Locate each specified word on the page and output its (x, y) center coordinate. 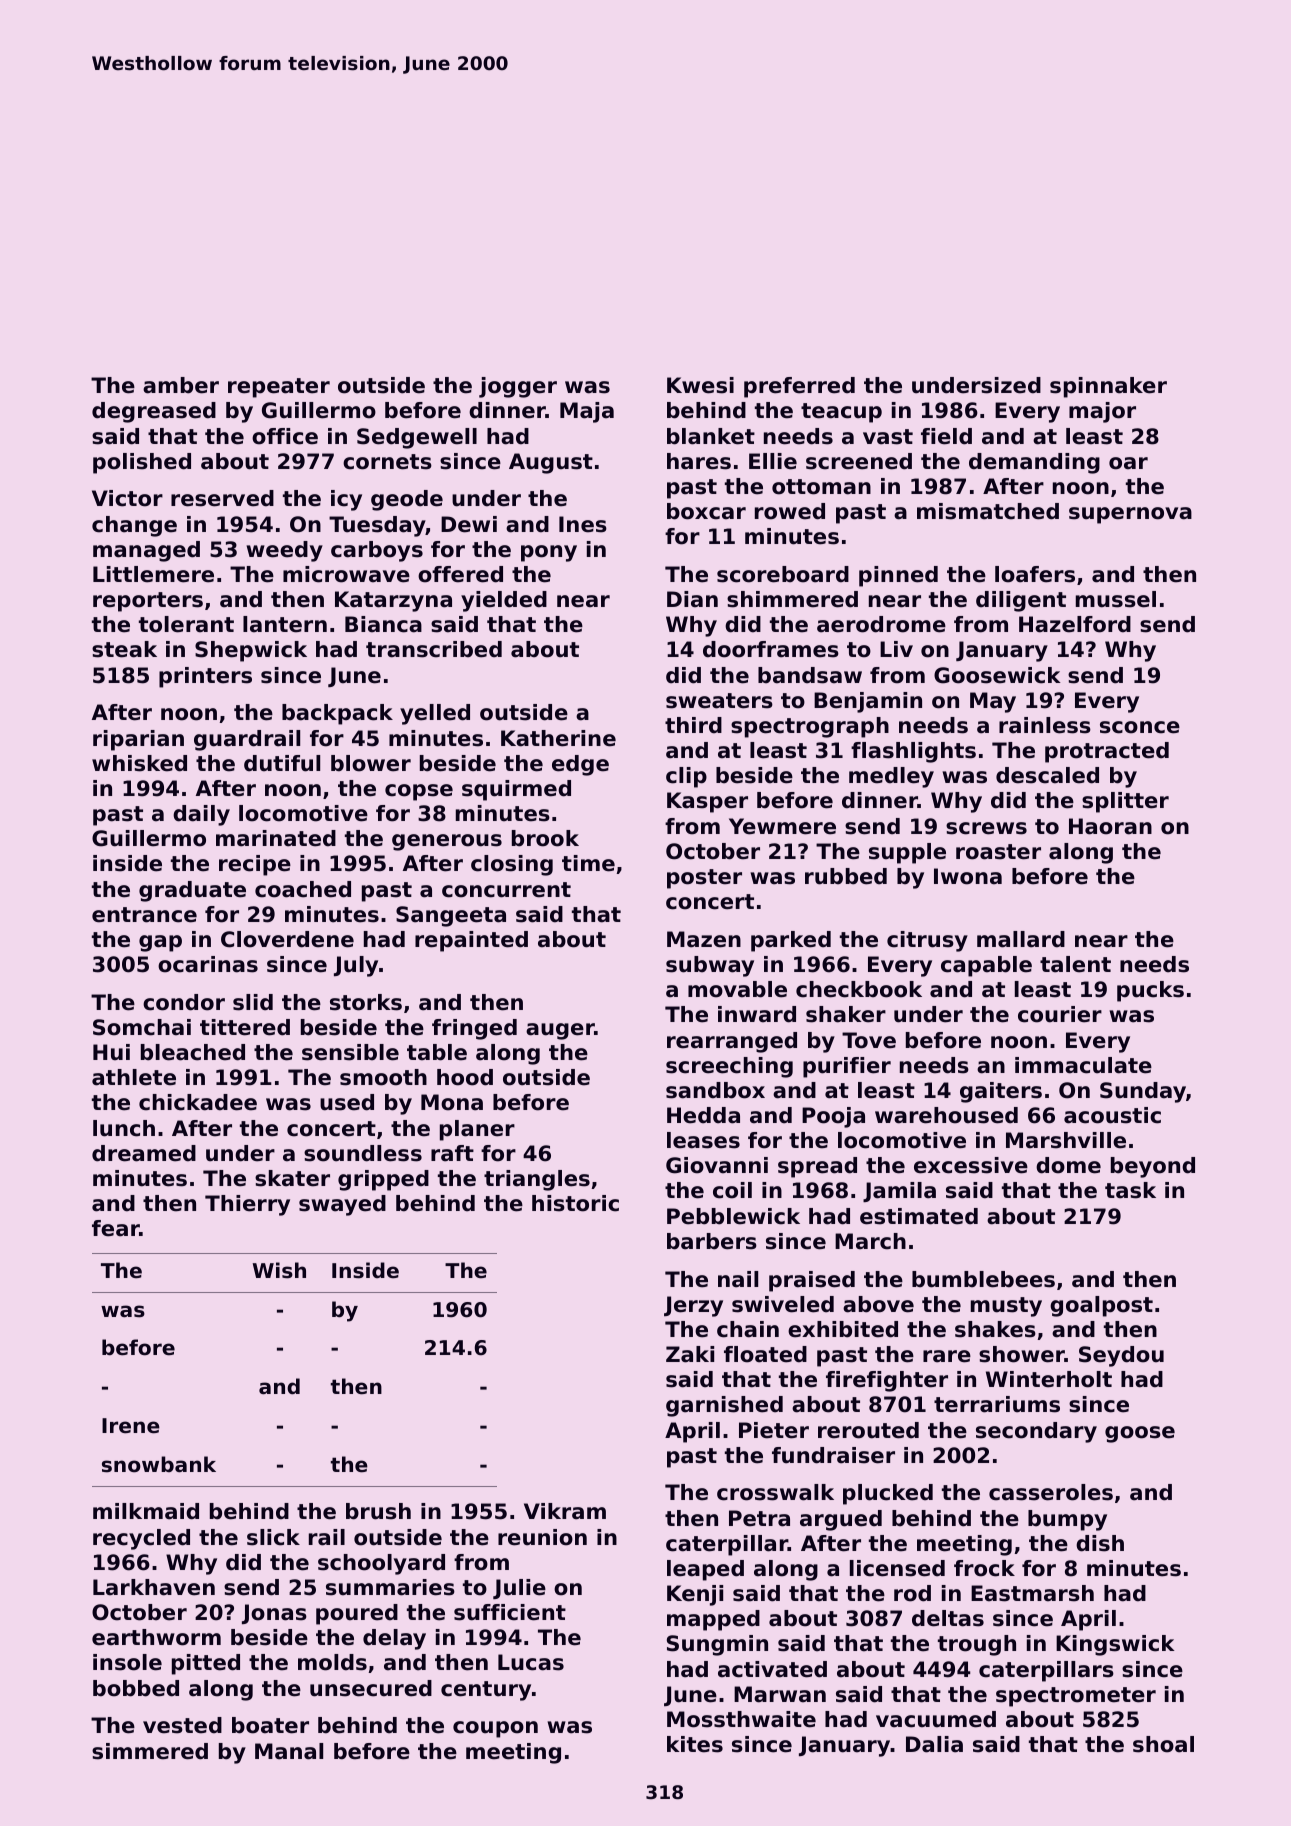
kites (695, 1744)
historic (575, 1203)
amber (181, 385)
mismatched (988, 511)
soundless (363, 1153)
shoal (1163, 1744)
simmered (150, 1751)
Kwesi (700, 385)
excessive (971, 1165)
